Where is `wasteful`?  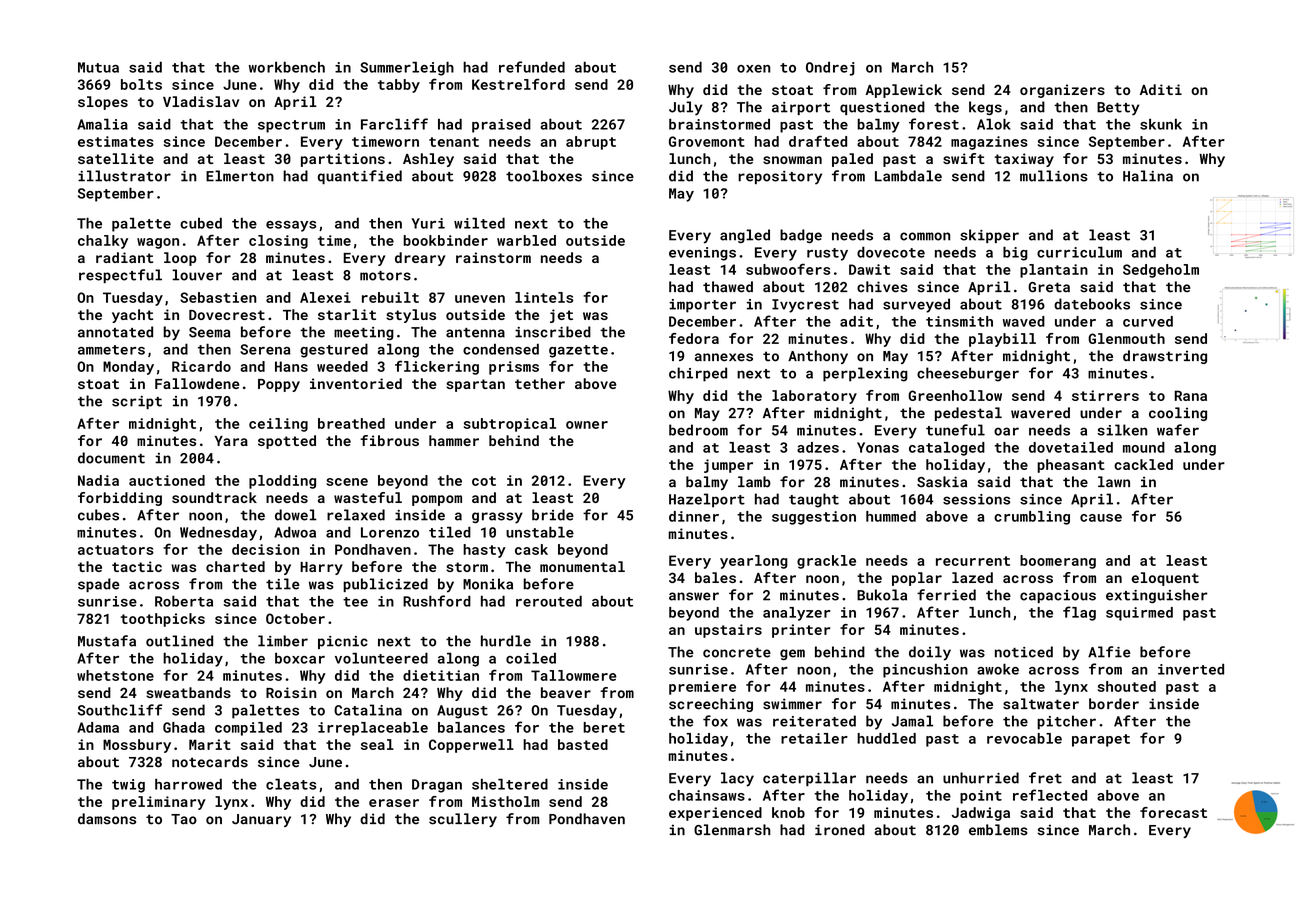
wasteful is located at coordinates (368, 497).
